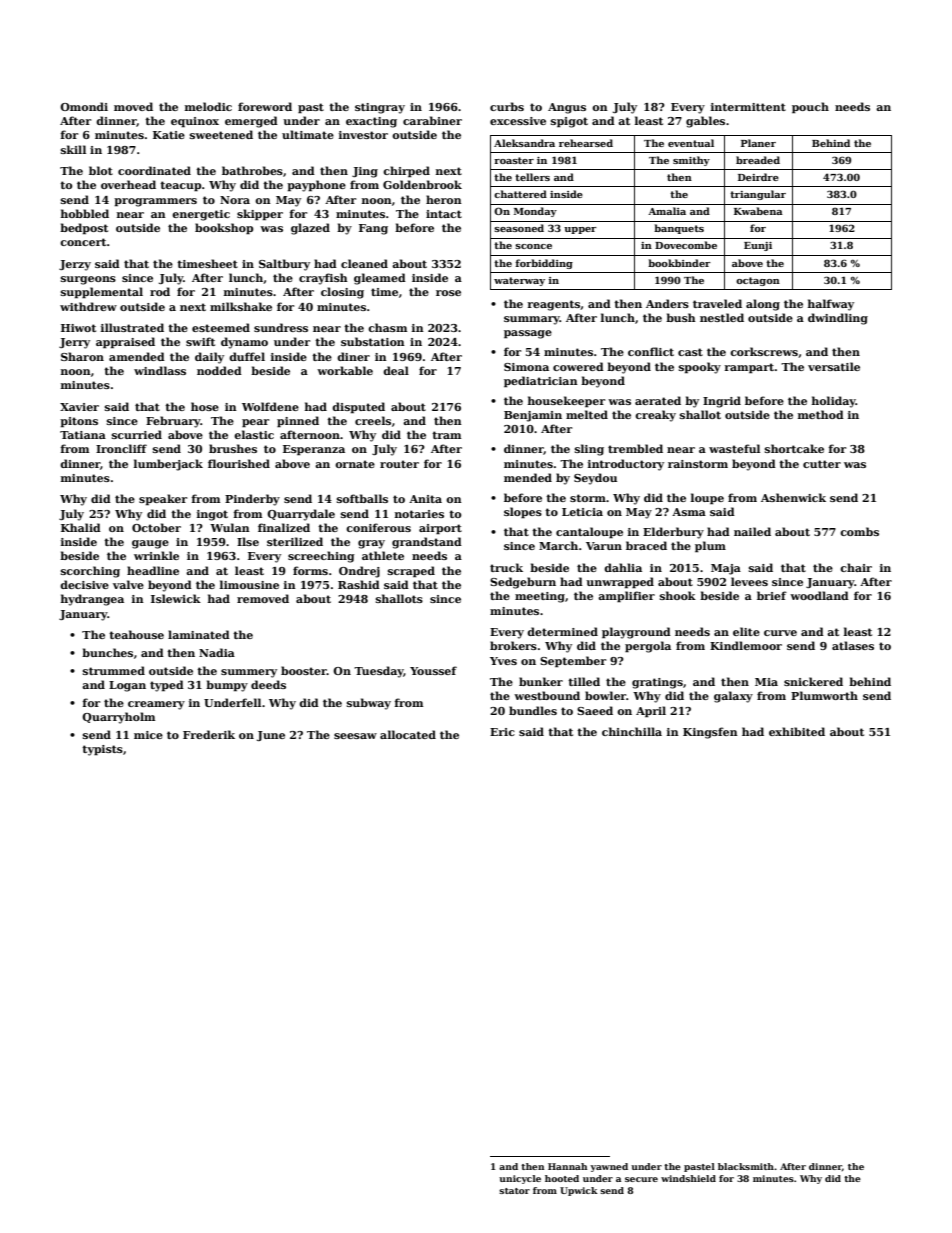 The height and width of the page is (1233, 952). What do you see at coordinates (169, 135) in the page?
I see `Katie` at bounding box center [169, 135].
